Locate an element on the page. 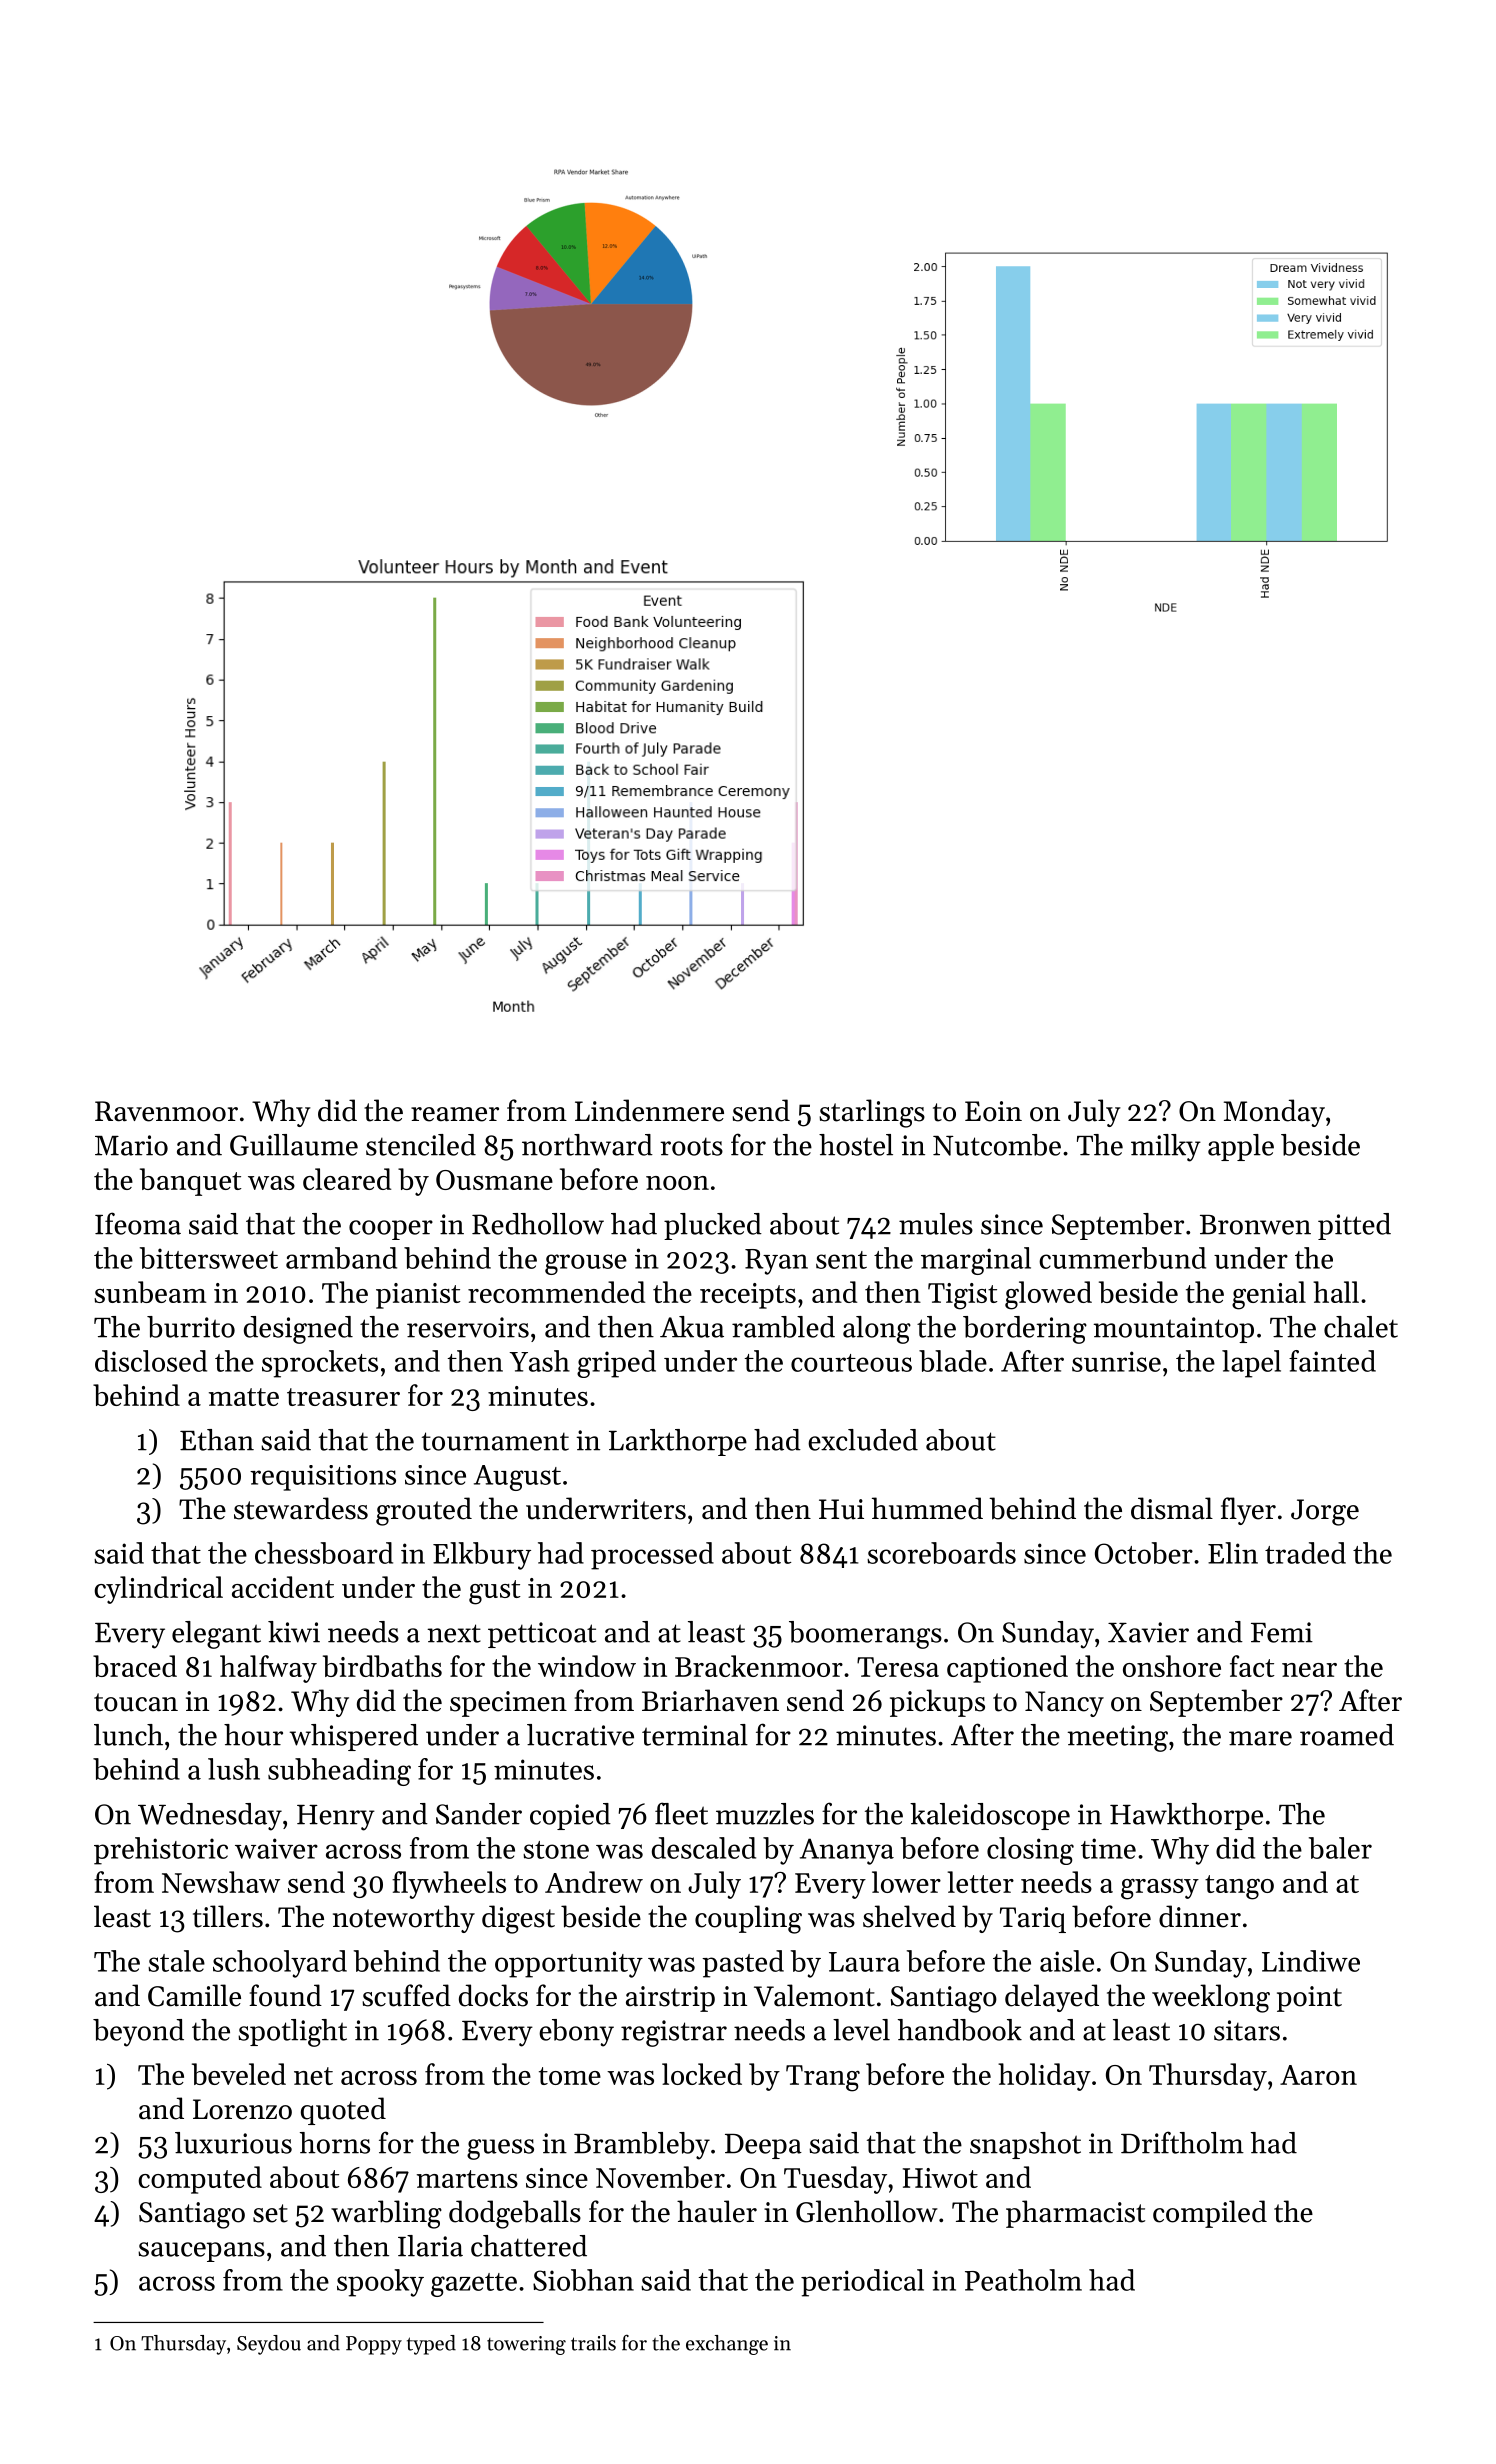 This document has width=1496, height=2464. Nancy is located at coordinates (1064, 1704).
